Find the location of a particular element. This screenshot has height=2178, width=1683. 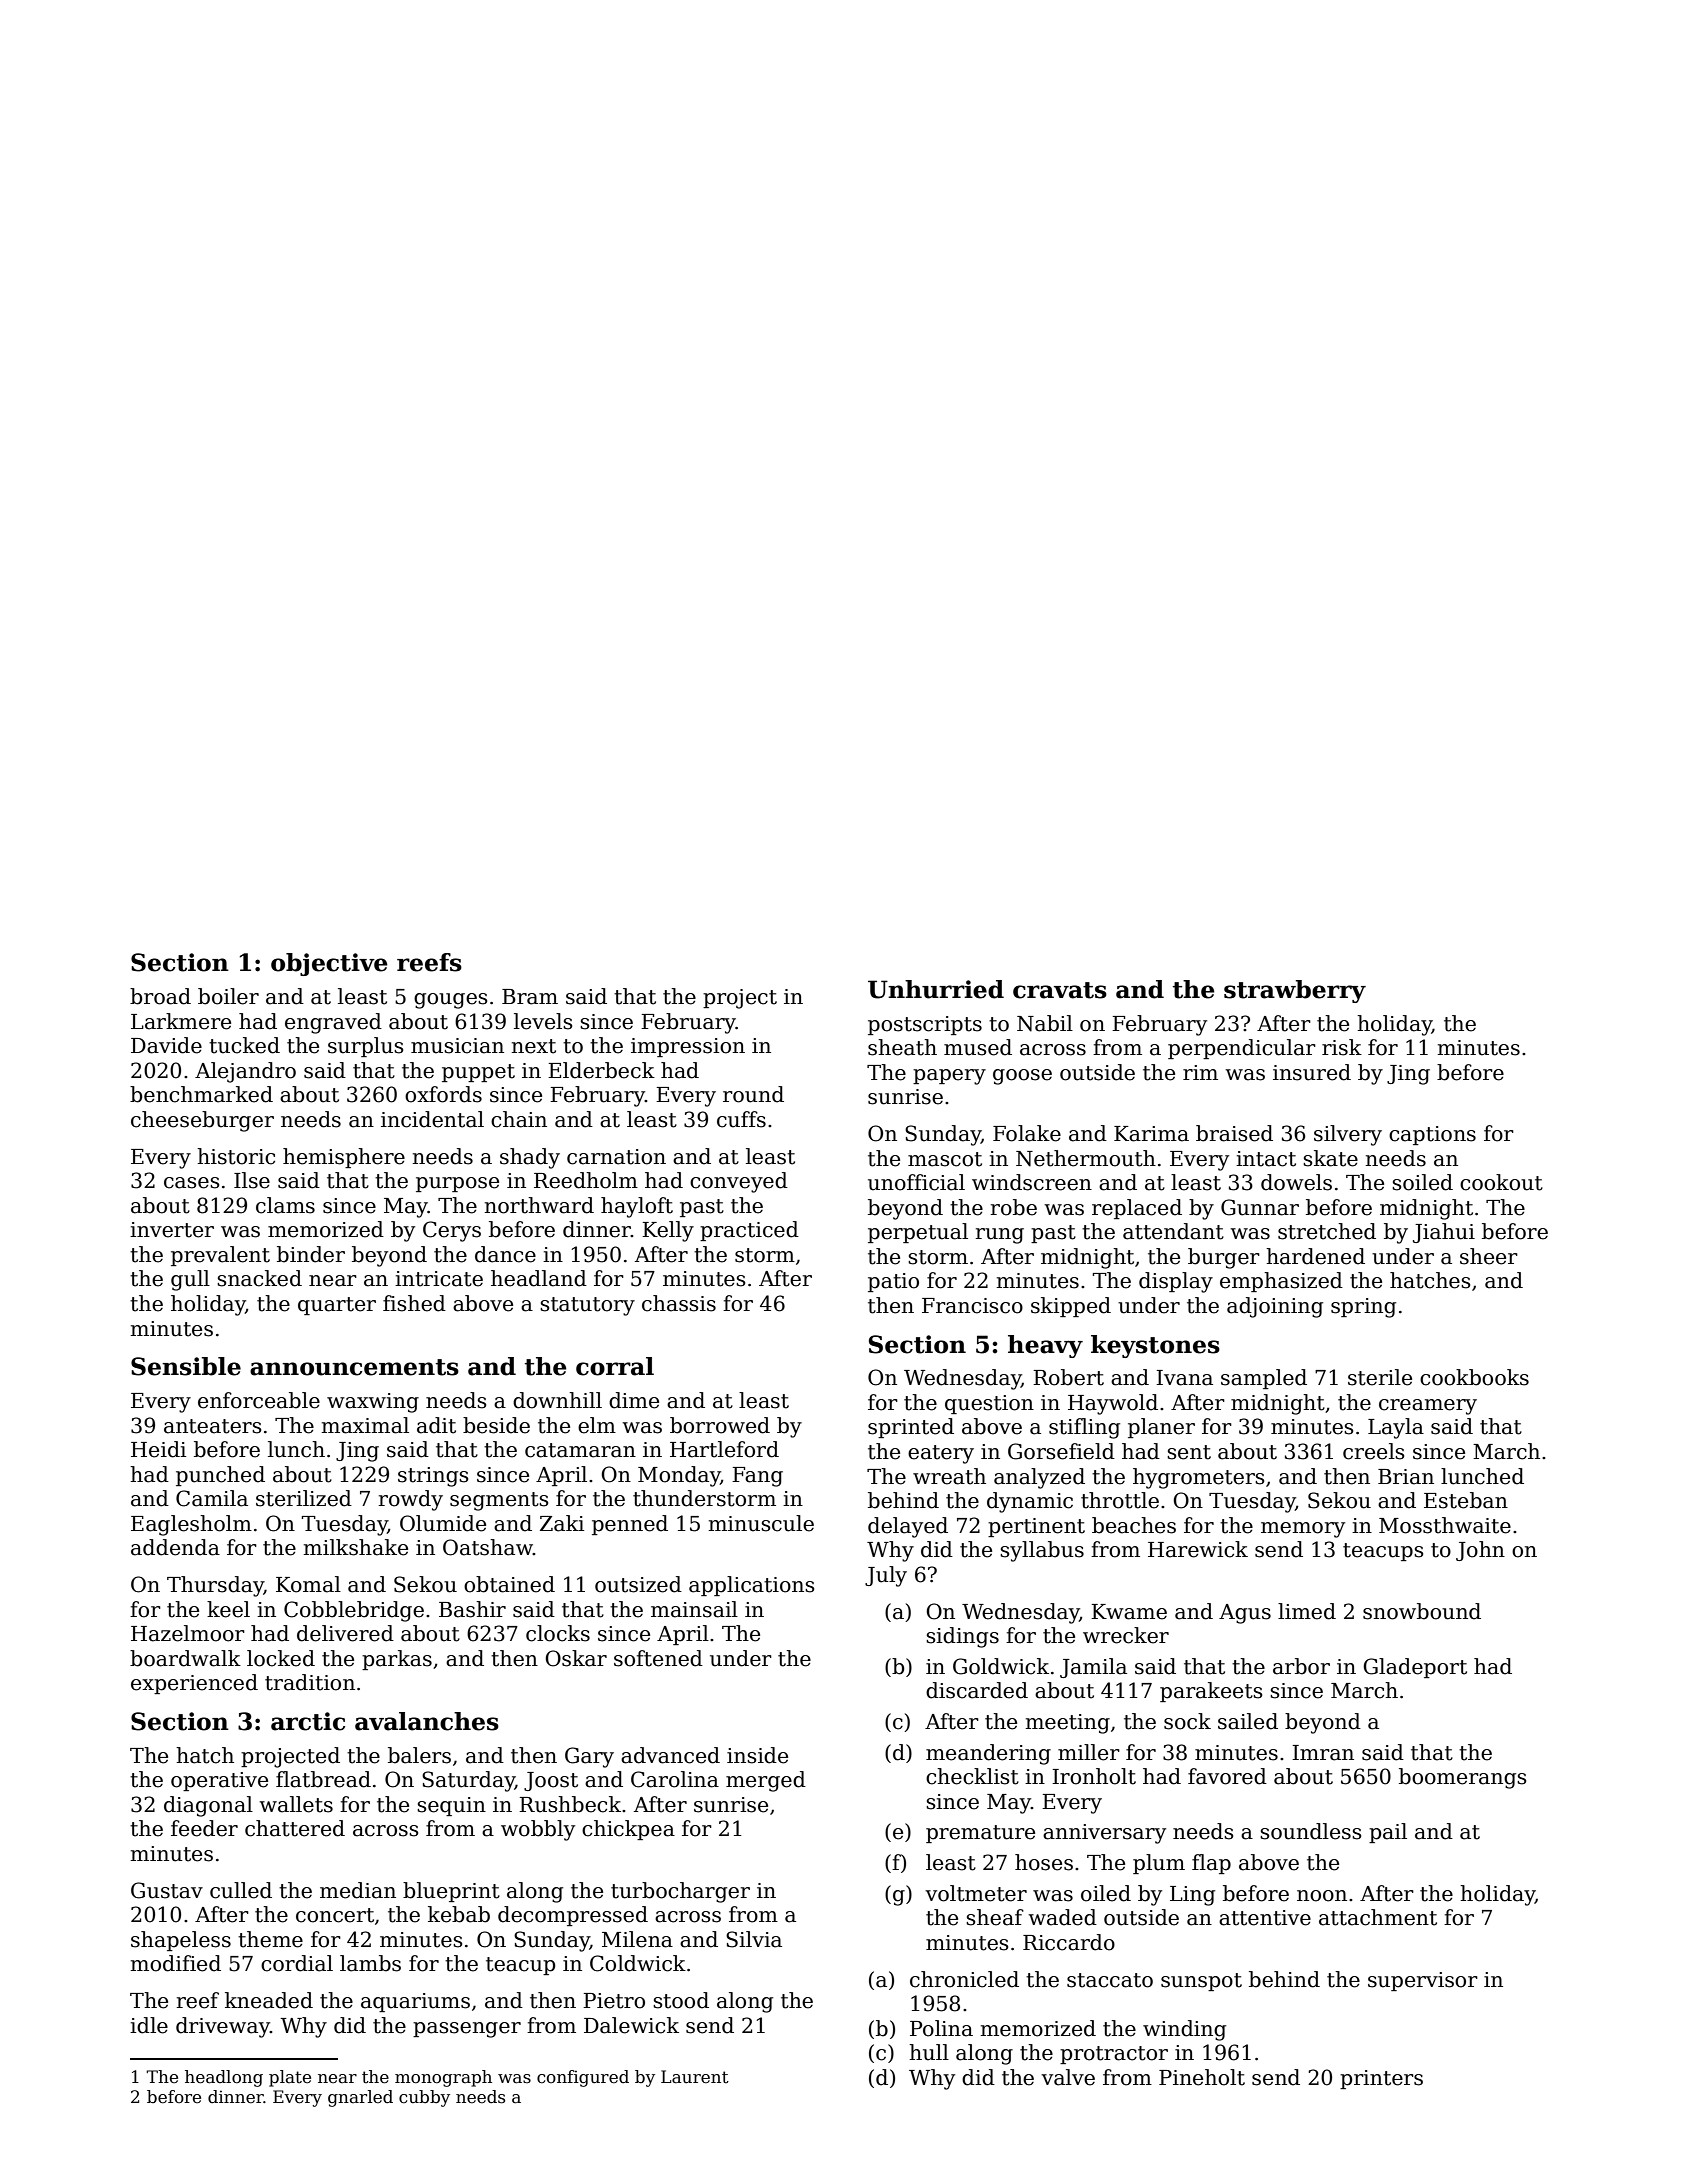

Jiahui is located at coordinates (1444, 1233).
